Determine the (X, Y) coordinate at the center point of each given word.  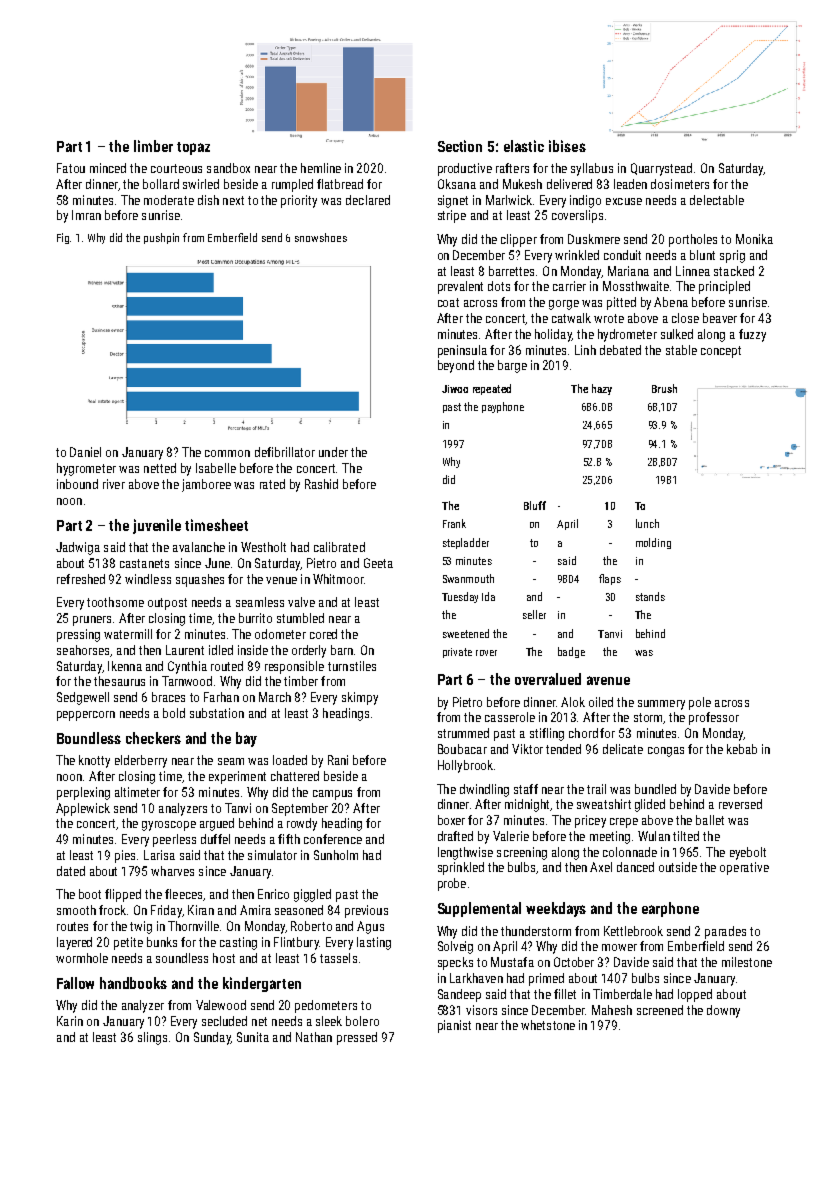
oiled (601, 702)
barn (342, 650)
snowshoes (321, 237)
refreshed (81, 579)
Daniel (85, 452)
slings (152, 1038)
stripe (452, 216)
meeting (610, 837)
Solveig (455, 947)
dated (71, 871)
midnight (528, 805)
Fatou (71, 168)
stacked (734, 271)
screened (660, 1010)
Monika (754, 239)
